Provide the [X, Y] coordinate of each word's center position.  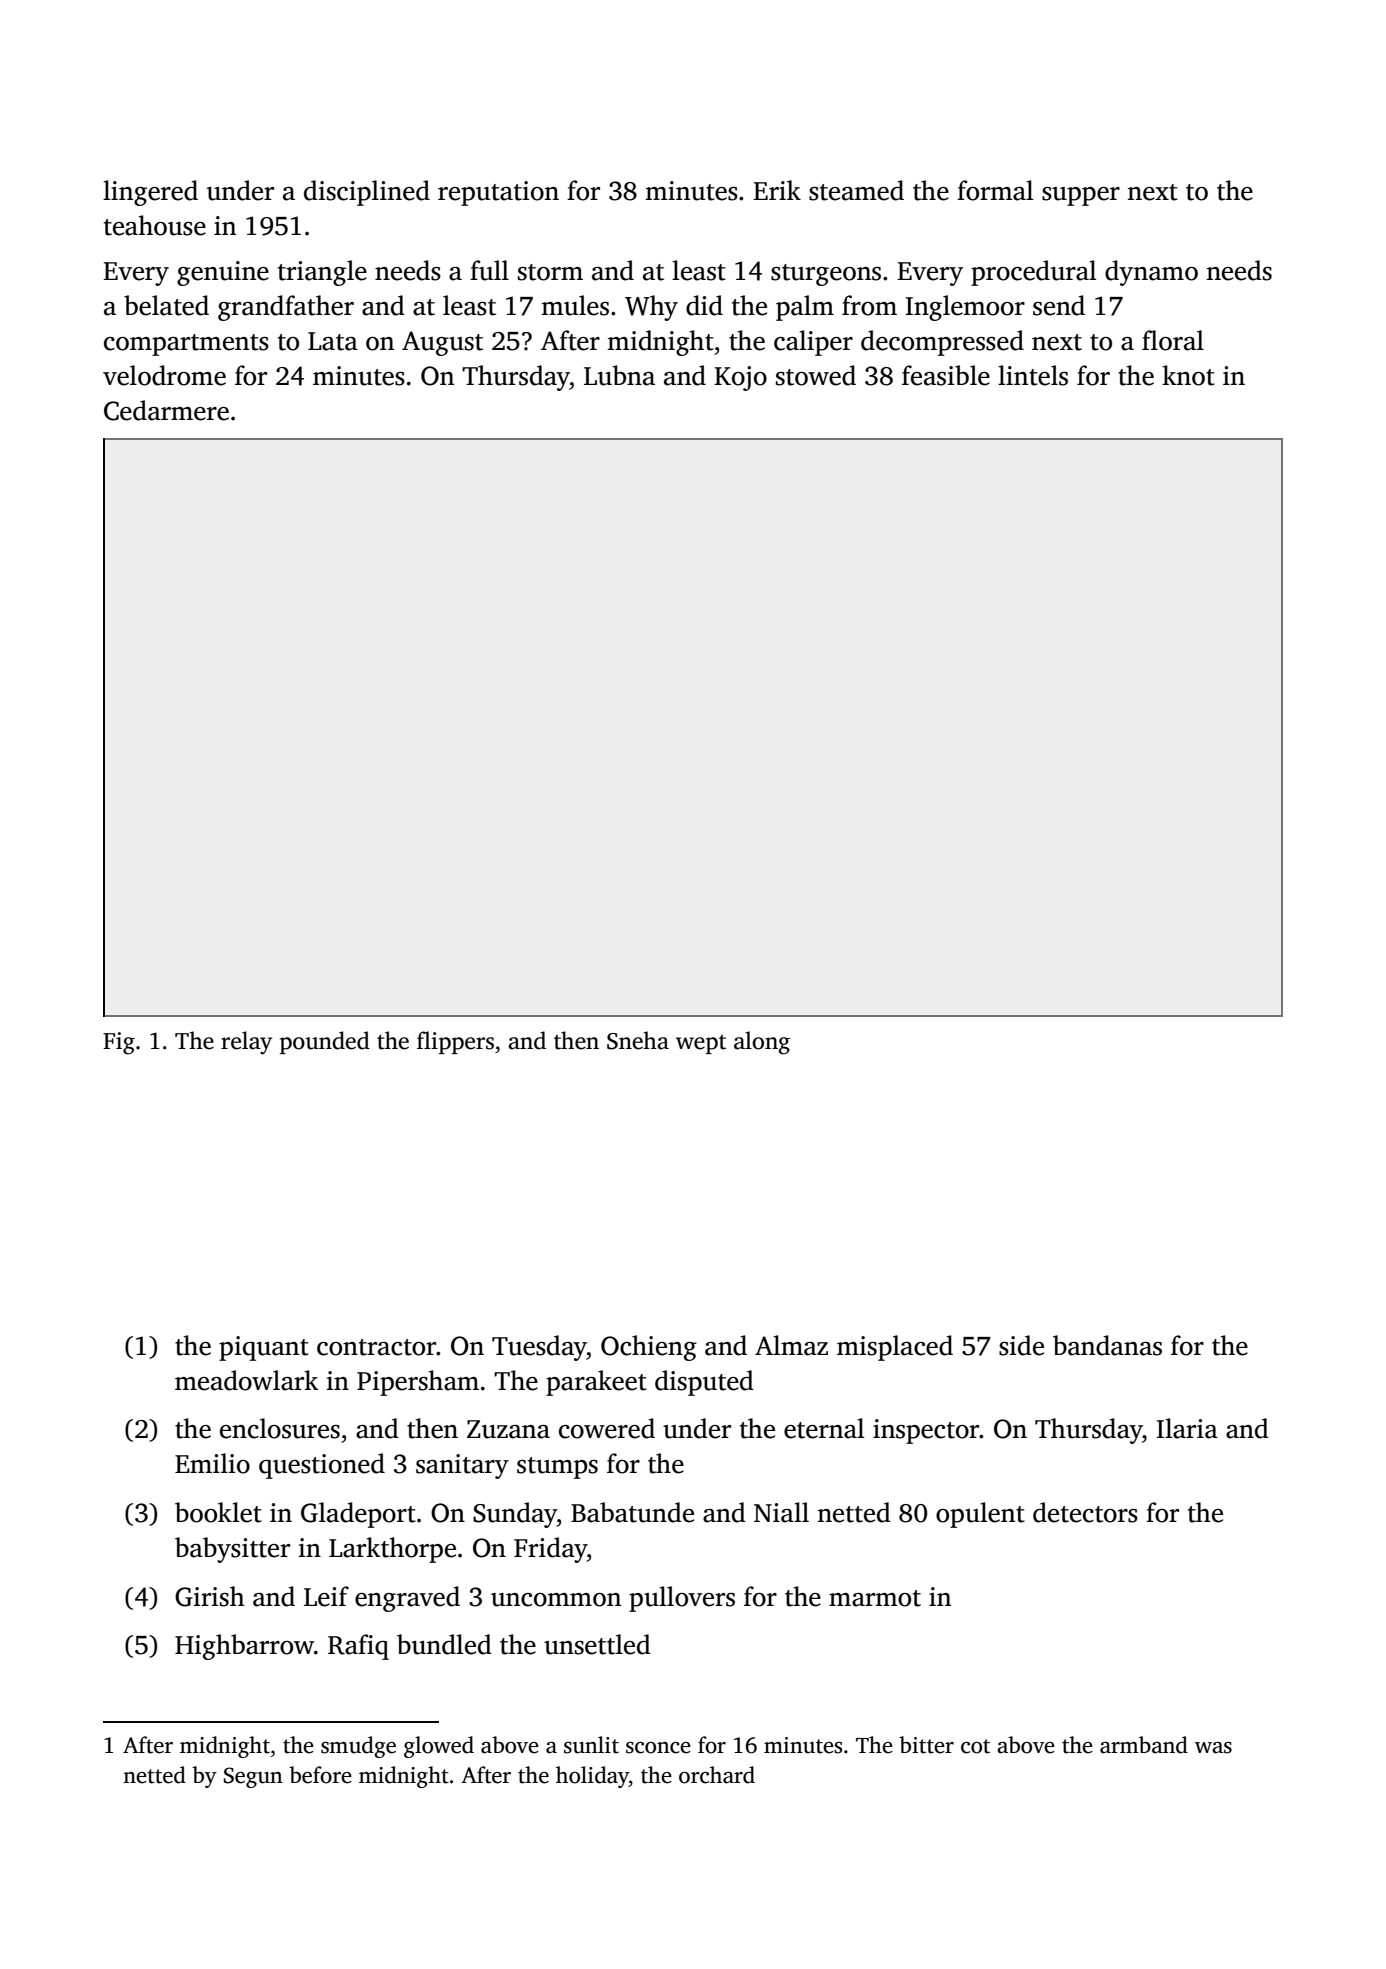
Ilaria [1187, 1428]
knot [1189, 375]
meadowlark [247, 1380]
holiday [592, 1777]
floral [1173, 340]
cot [975, 1746]
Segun [253, 1777]
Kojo [740, 378]
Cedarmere [166, 410]
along [762, 1043]
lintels [1033, 375]
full [489, 270]
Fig [119, 1043]
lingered [150, 193]
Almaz [791, 1345]
